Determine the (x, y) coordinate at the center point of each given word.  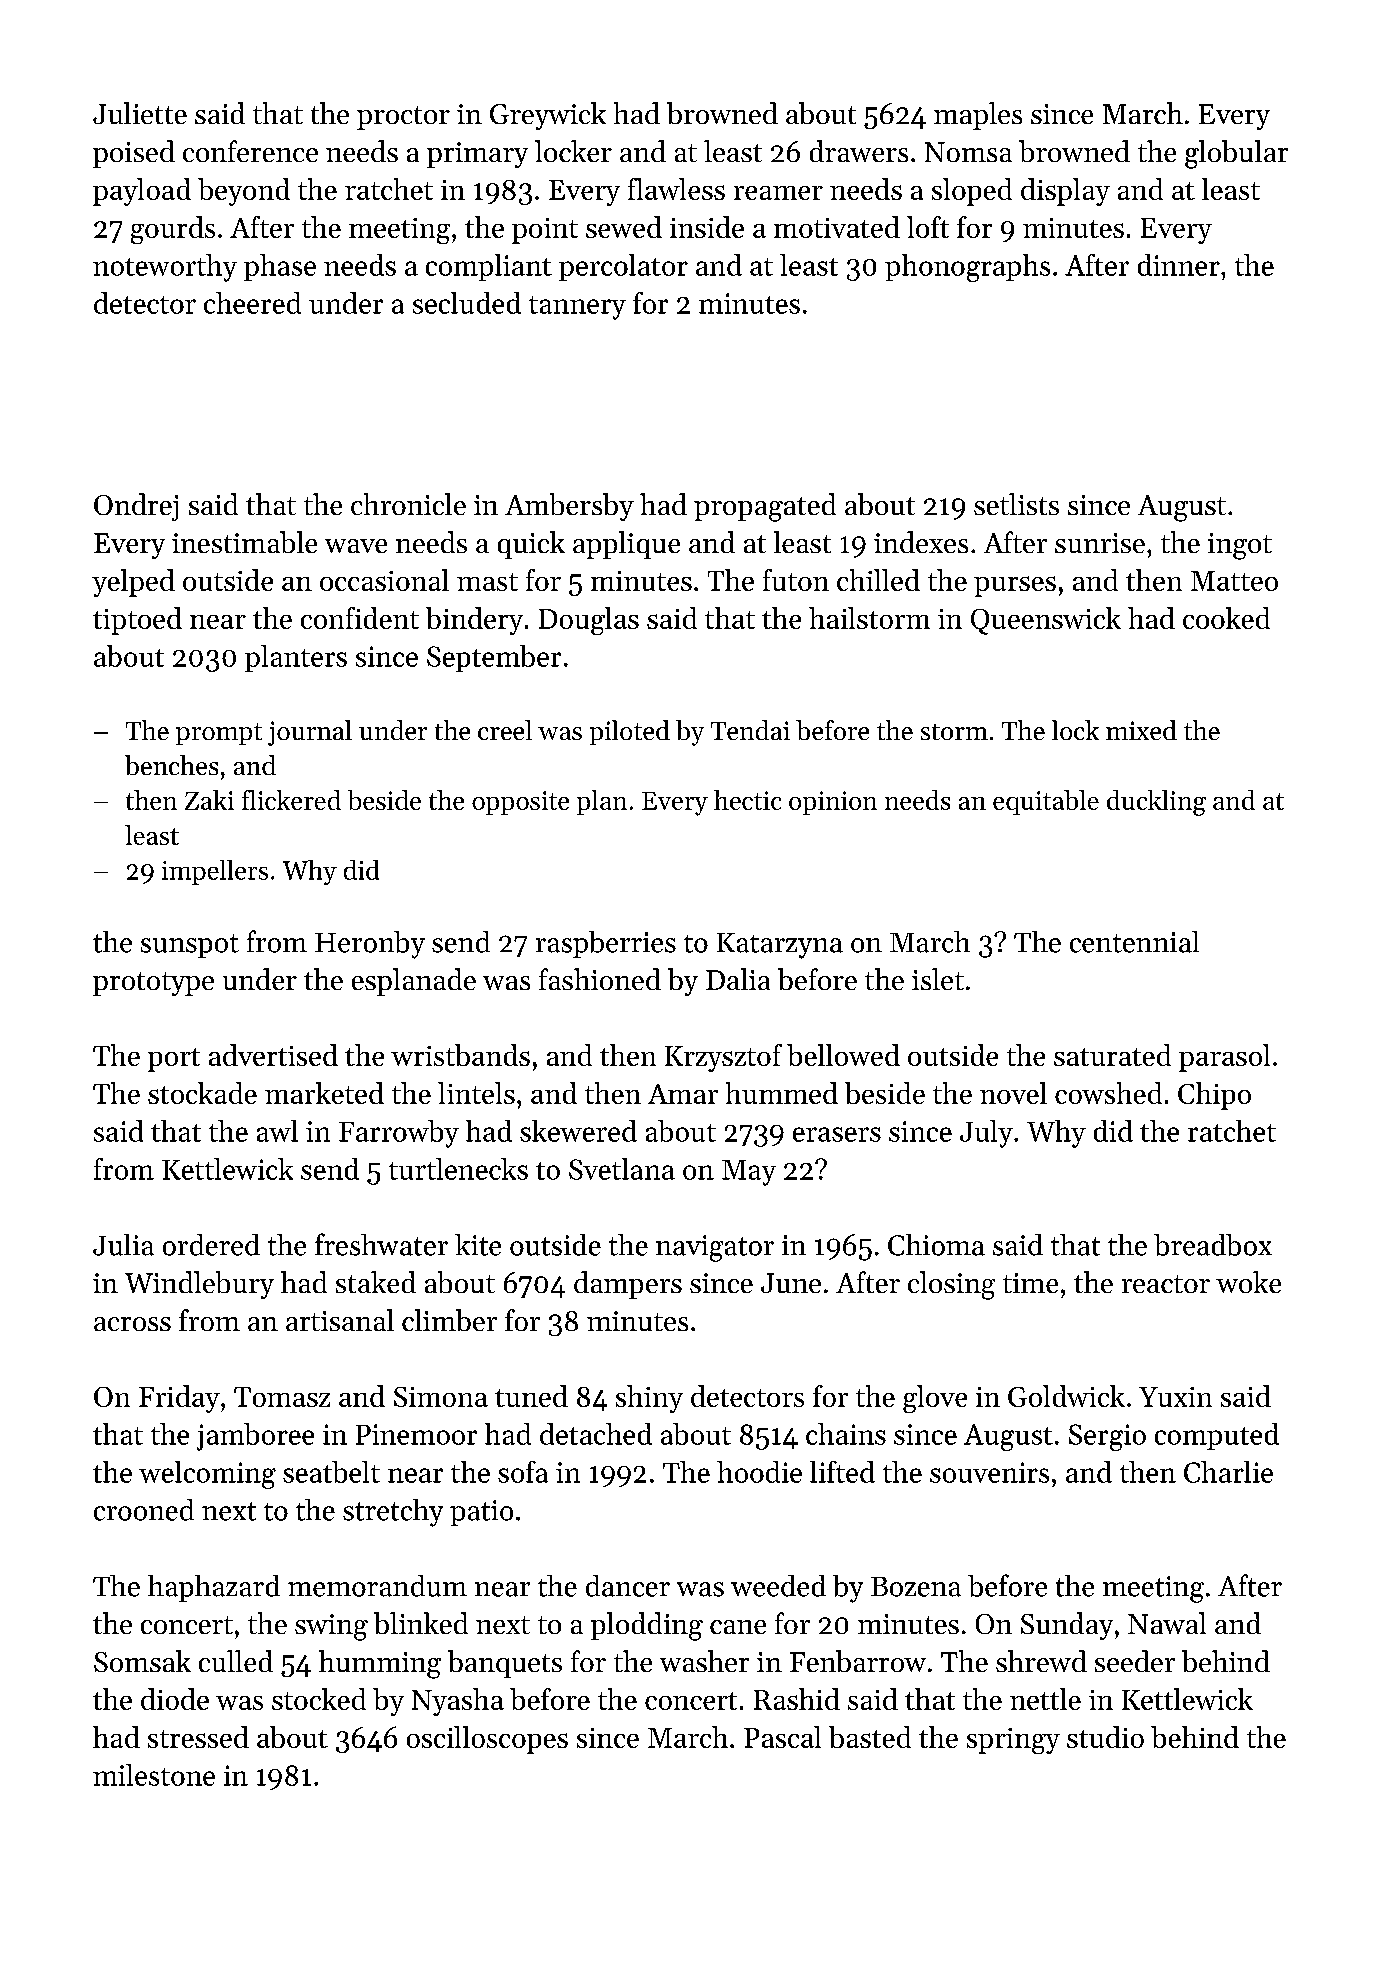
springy (1013, 1741)
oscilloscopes (487, 1740)
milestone (154, 1775)
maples (978, 116)
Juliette (140, 113)
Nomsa (968, 152)
